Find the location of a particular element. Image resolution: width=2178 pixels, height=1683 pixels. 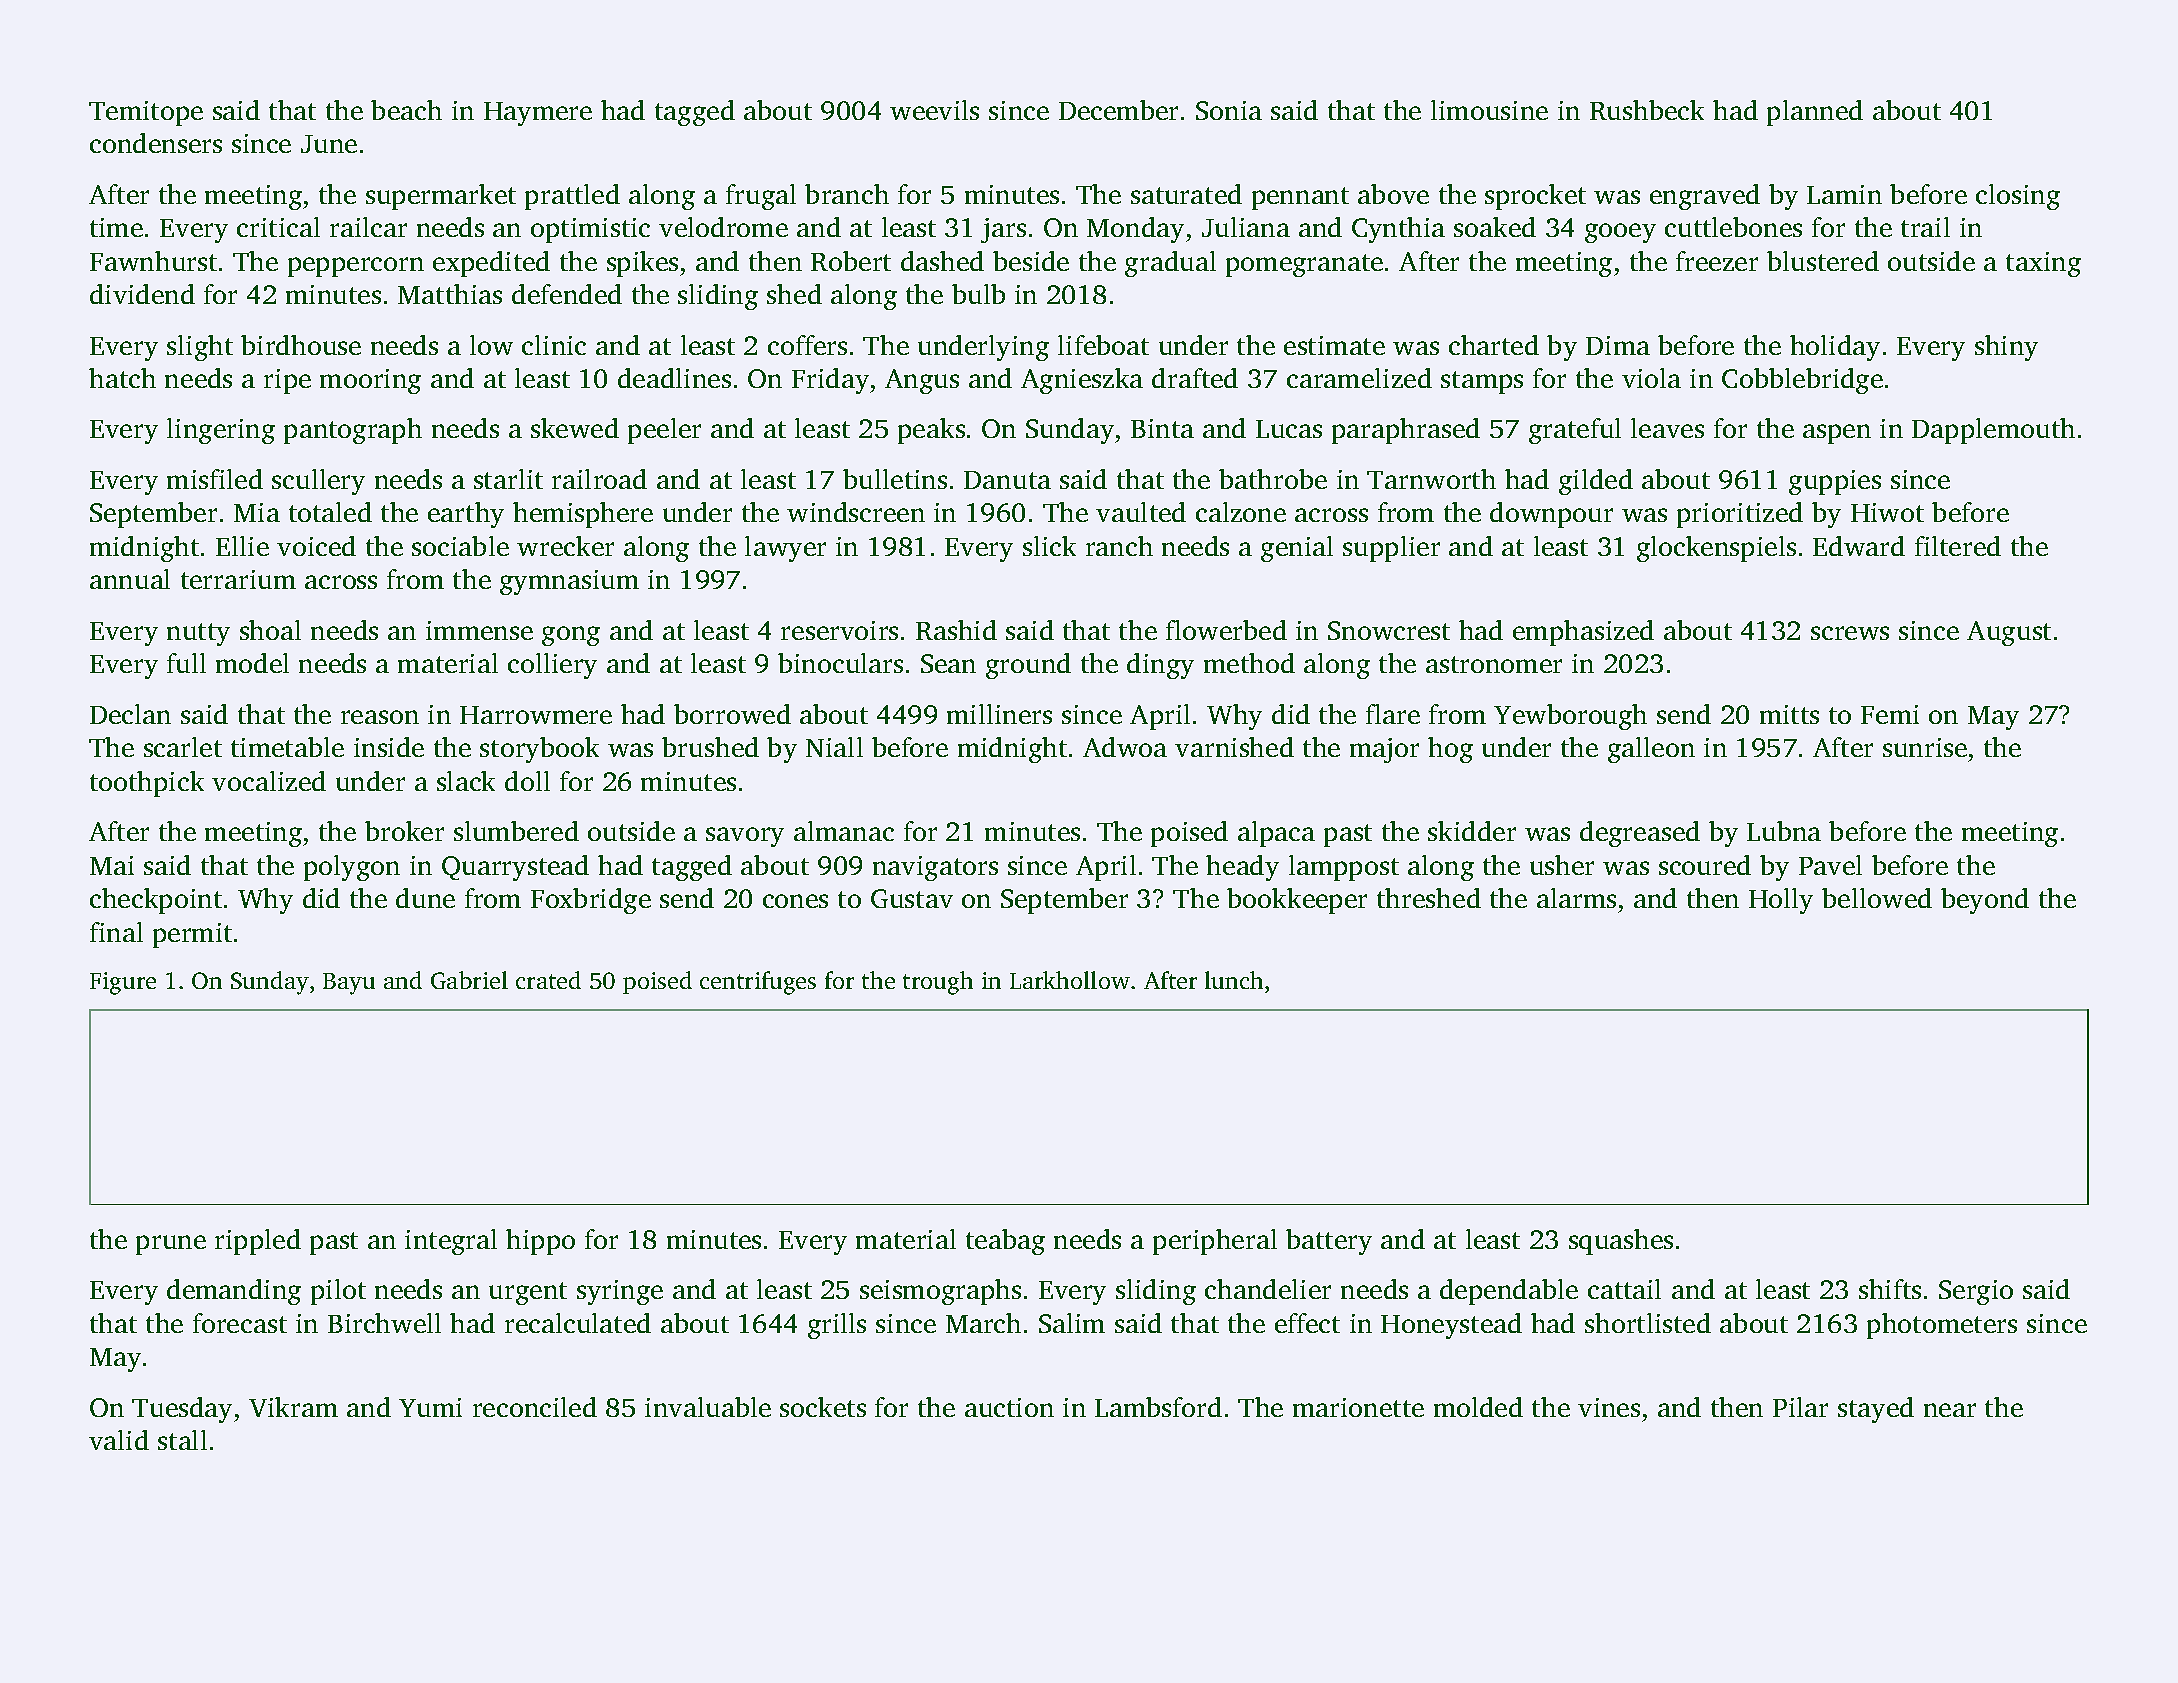

Holly is located at coordinates (1781, 901).
